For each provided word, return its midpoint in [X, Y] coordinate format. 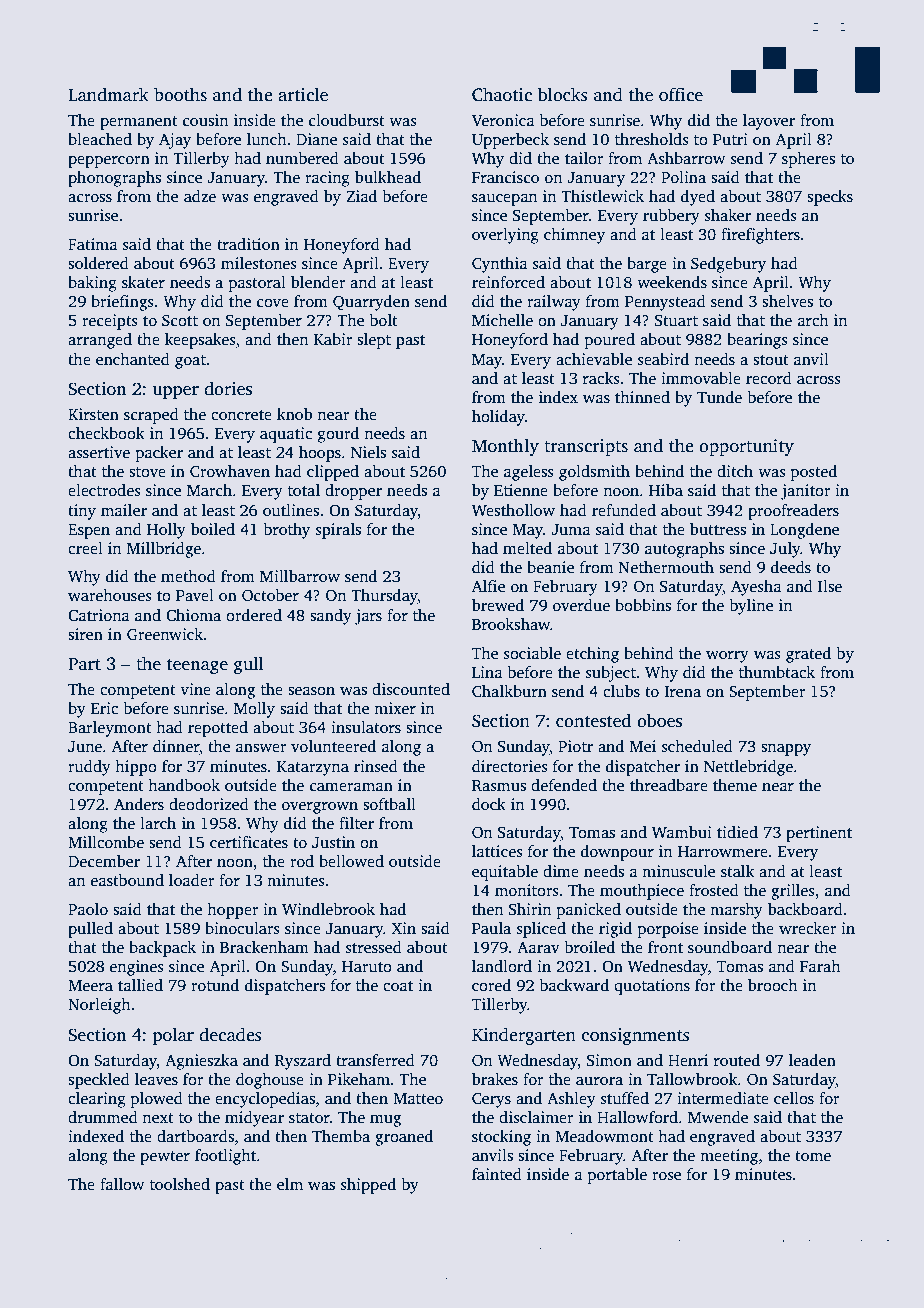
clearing [97, 1100]
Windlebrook [328, 909]
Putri [730, 139]
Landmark [108, 94]
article [303, 94]
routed [737, 1060]
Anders [139, 804]
